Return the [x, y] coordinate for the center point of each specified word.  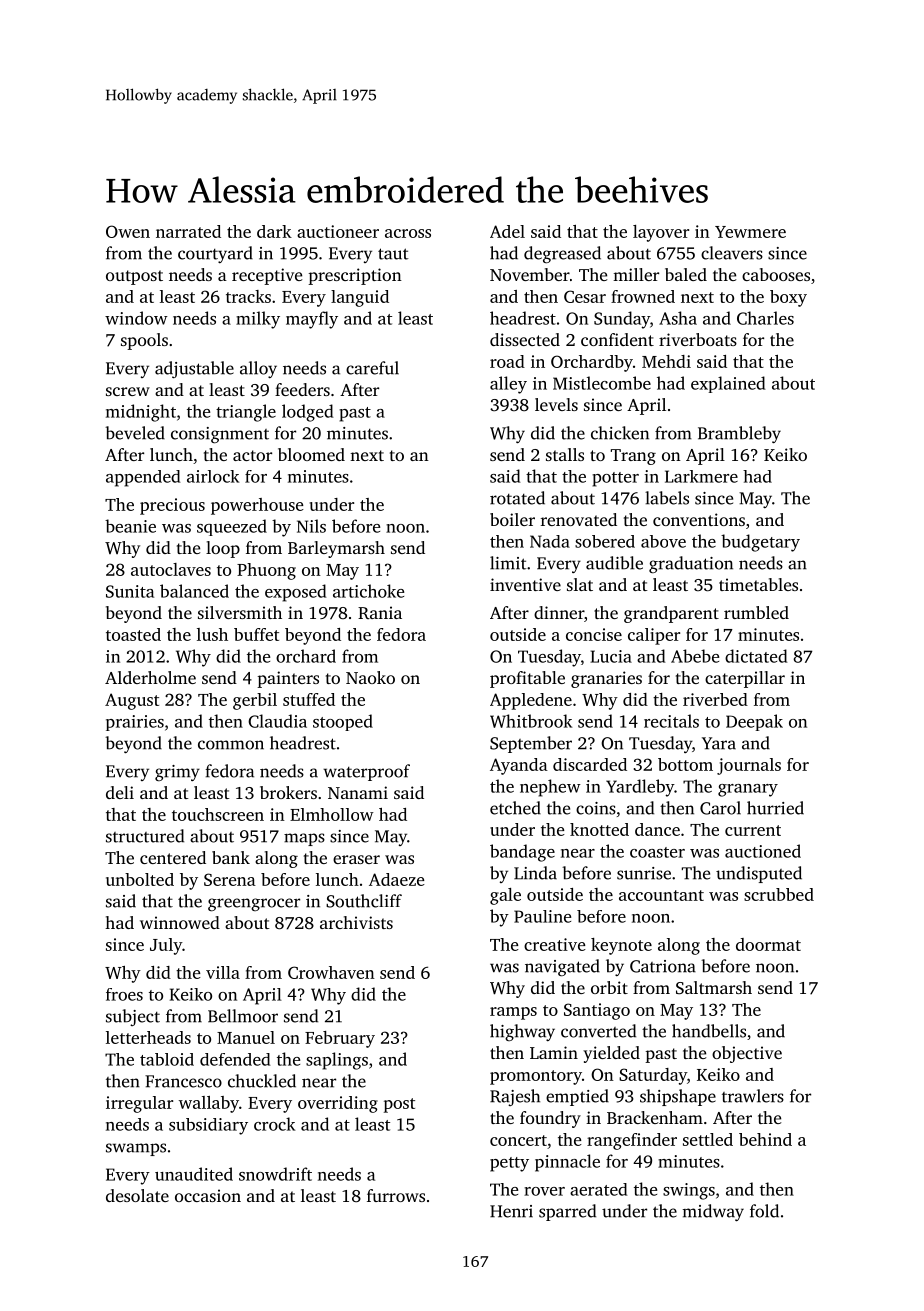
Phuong [266, 571]
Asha [678, 318]
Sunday [622, 320]
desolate [137, 1195]
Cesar [585, 296]
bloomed [311, 454]
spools [144, 341]
